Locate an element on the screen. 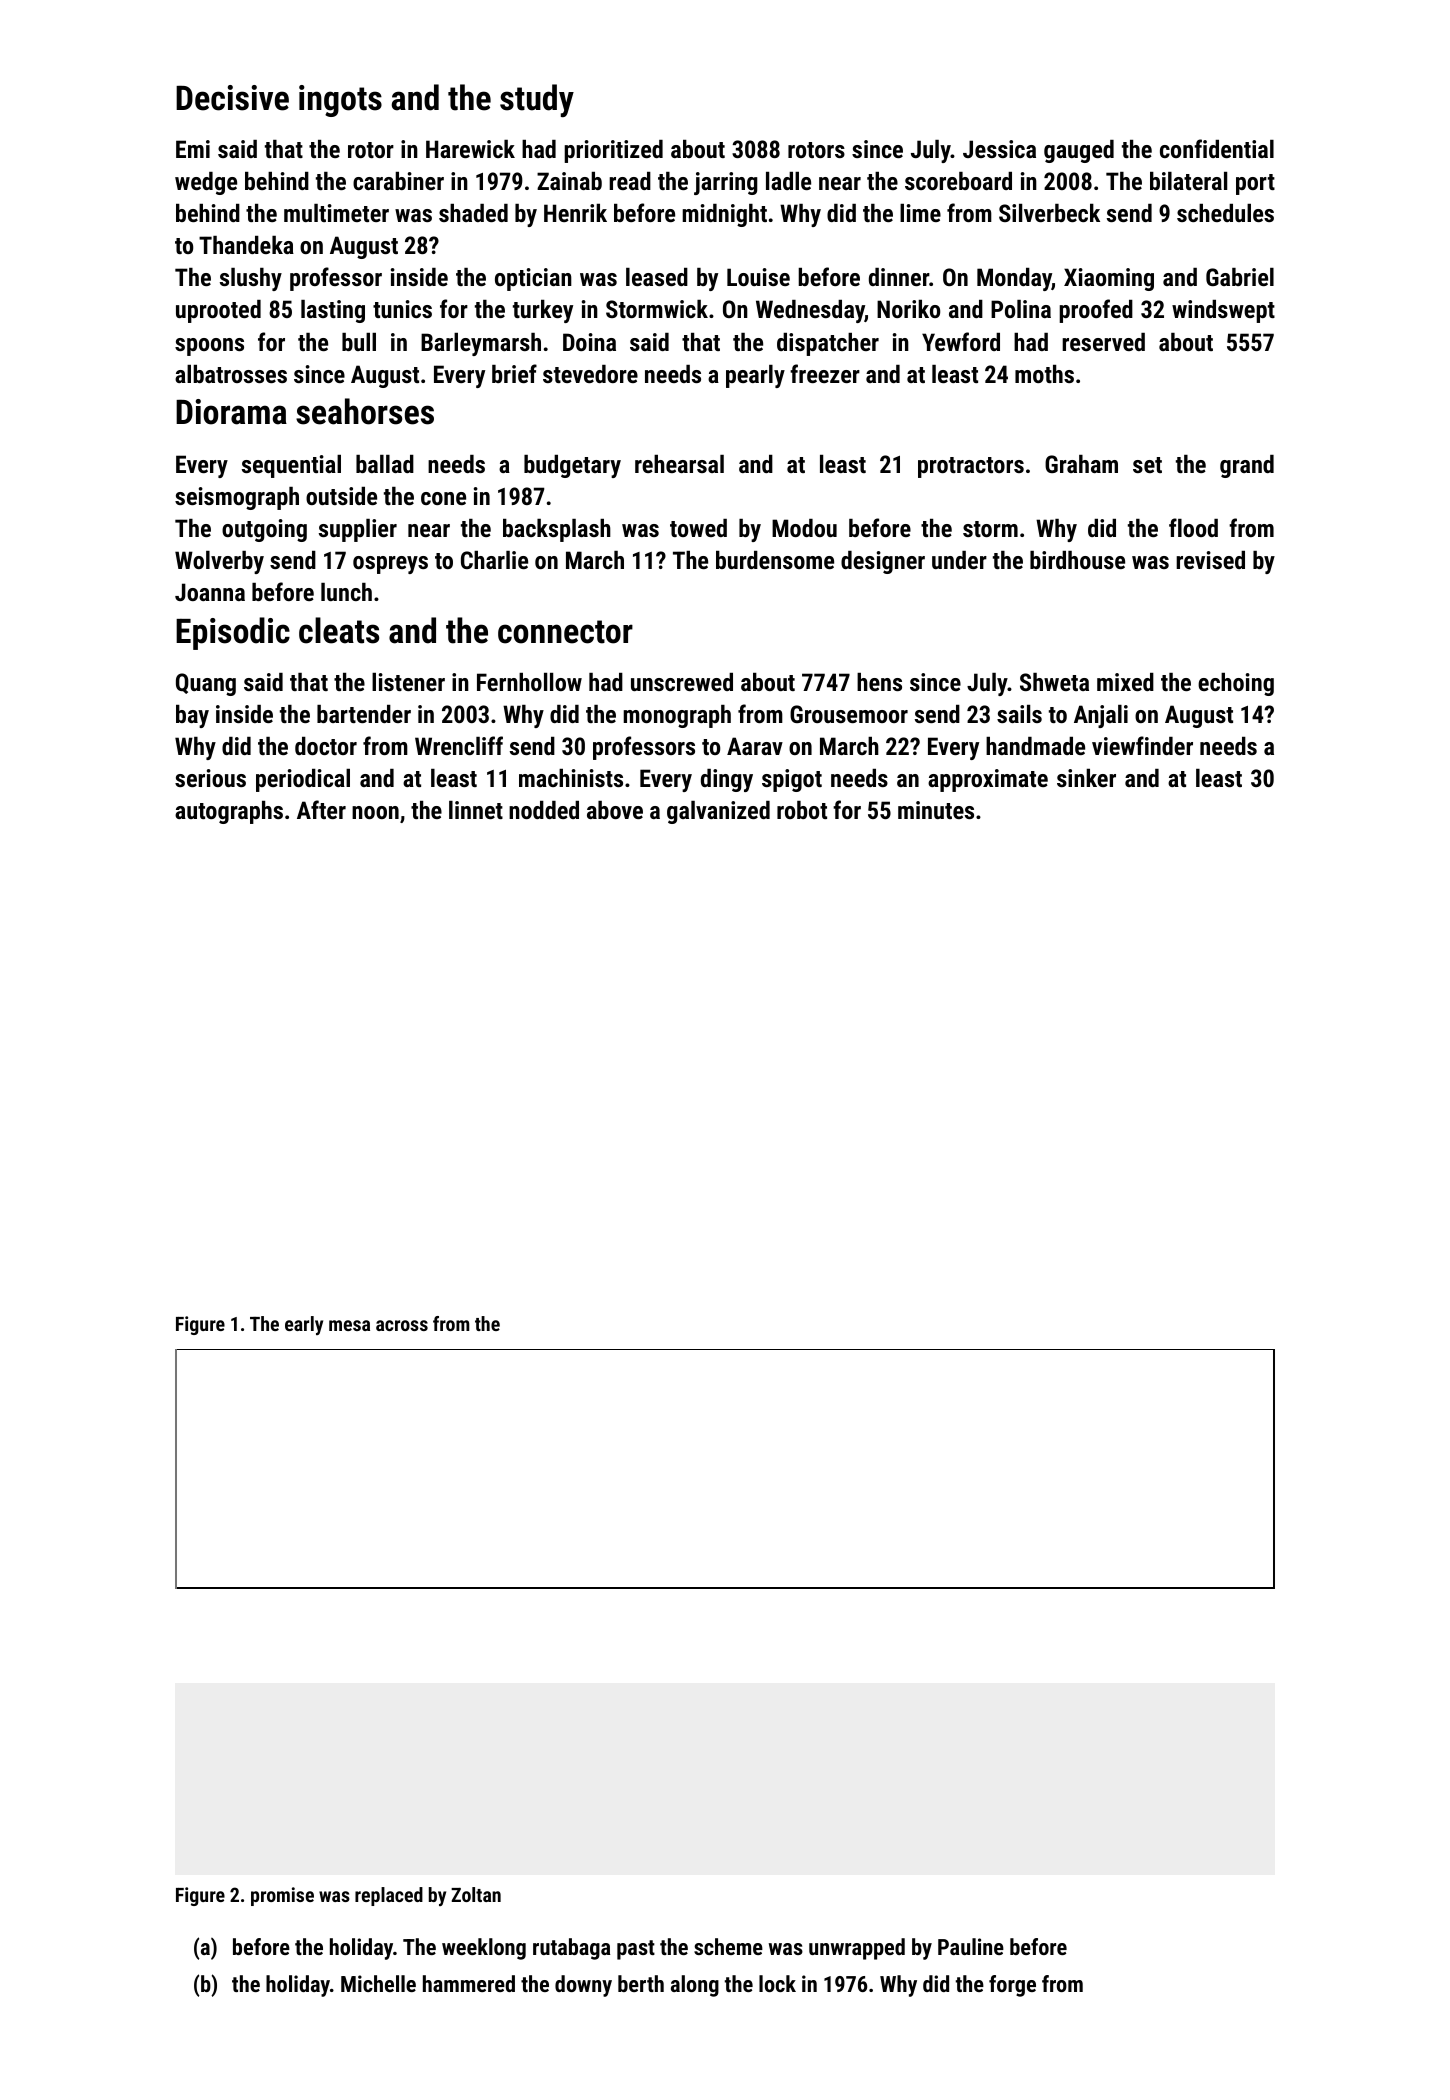 The height and width of the screenshot is (2100, 1450). viewfinder is located at coordinates (1142, 745).
